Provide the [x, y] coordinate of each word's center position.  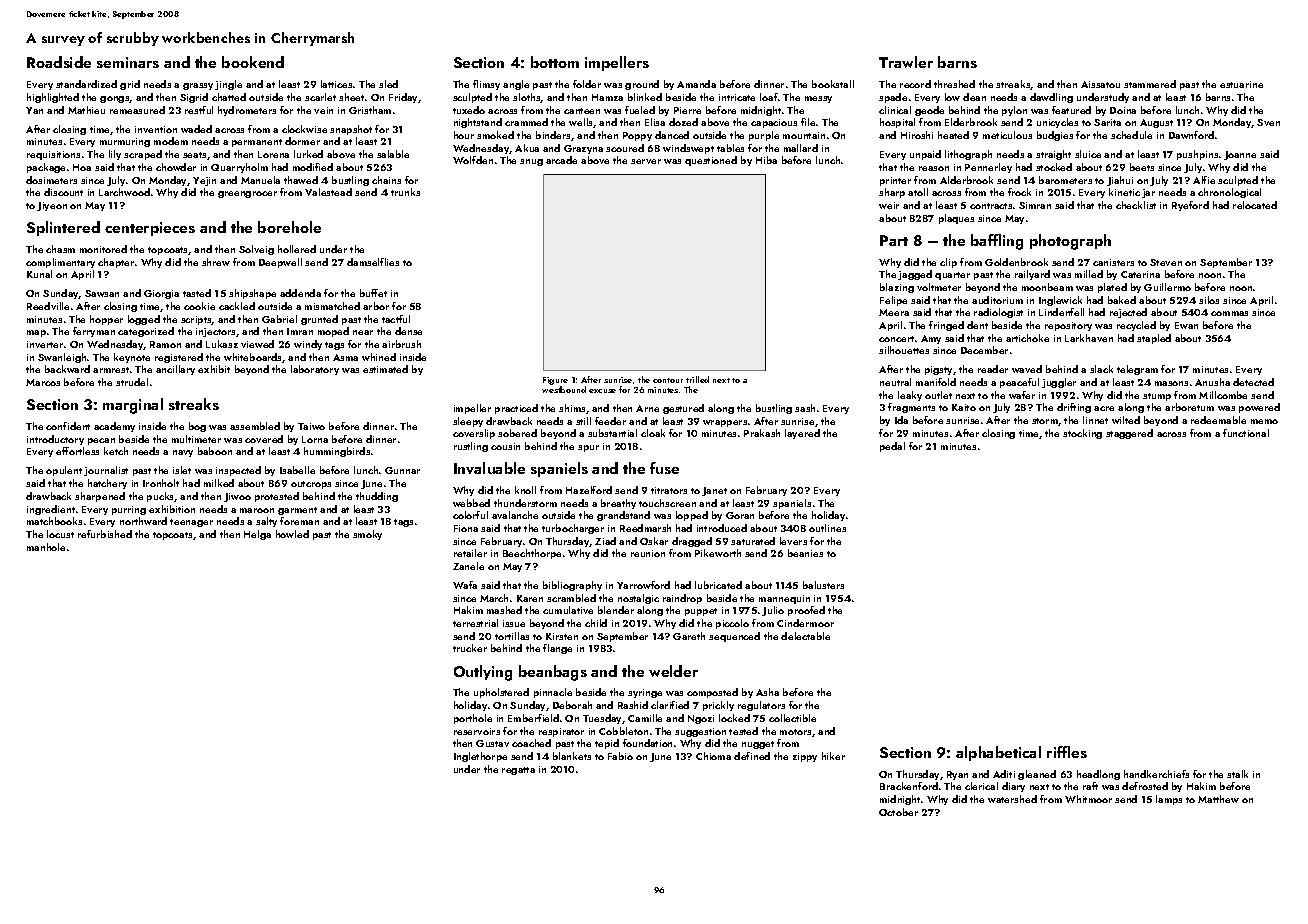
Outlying [483, 673]
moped [333, 332]
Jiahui [1120, 181]
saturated [753, 541]
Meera [894, 312]
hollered [297, 249]
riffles [1067, 752]
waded [196, 129]
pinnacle [553, 693]
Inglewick [1060, 301]
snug [531, 162]
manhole [46, 547]
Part [894, 240]
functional [1246, 433]
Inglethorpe [480, 757]
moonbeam [1047, 287]
